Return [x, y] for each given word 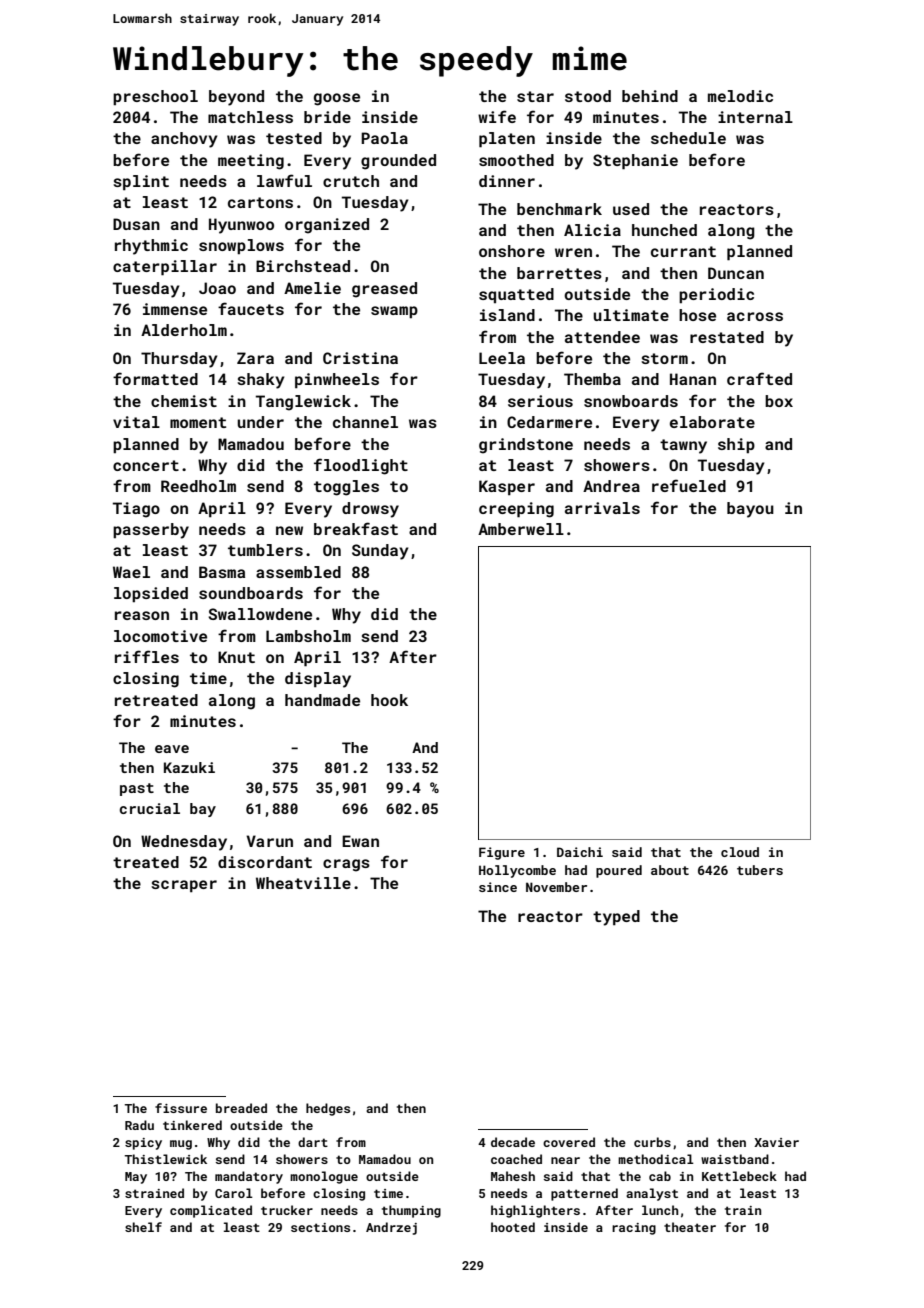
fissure [181, 1108]
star [535, 96]
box [779, 401]
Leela [502, 358]
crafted [759, 378]
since [498, 887]
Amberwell [521, 529]
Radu [139, 1125]
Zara [255, 358]
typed [616, 918]
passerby [151, 531]
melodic [740, 96]
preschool [155, 97]
